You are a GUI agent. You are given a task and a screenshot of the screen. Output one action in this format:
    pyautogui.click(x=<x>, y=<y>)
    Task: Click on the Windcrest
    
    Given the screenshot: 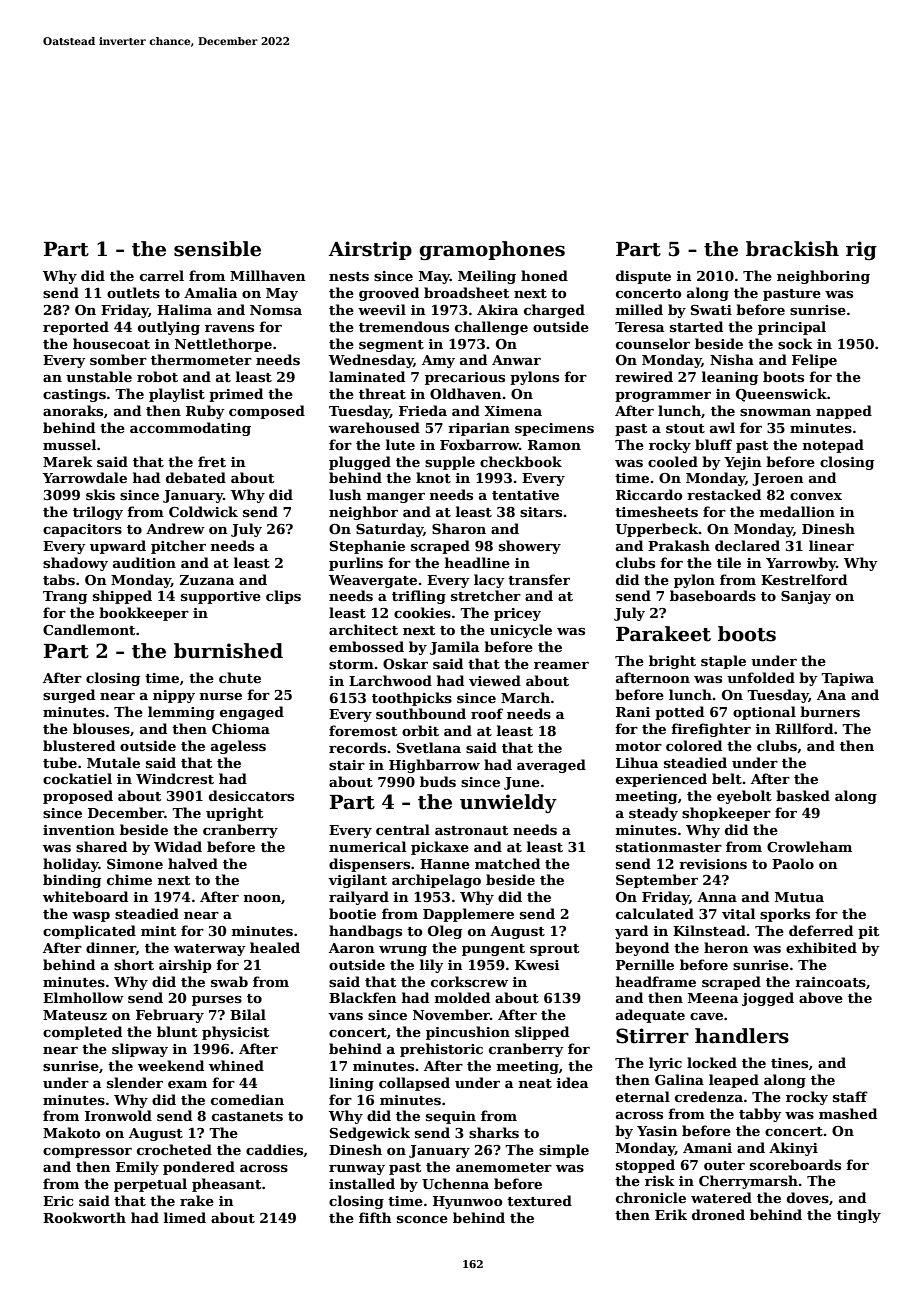 What is the action you would take?
    pyautogui.click(x=175, y=778)
